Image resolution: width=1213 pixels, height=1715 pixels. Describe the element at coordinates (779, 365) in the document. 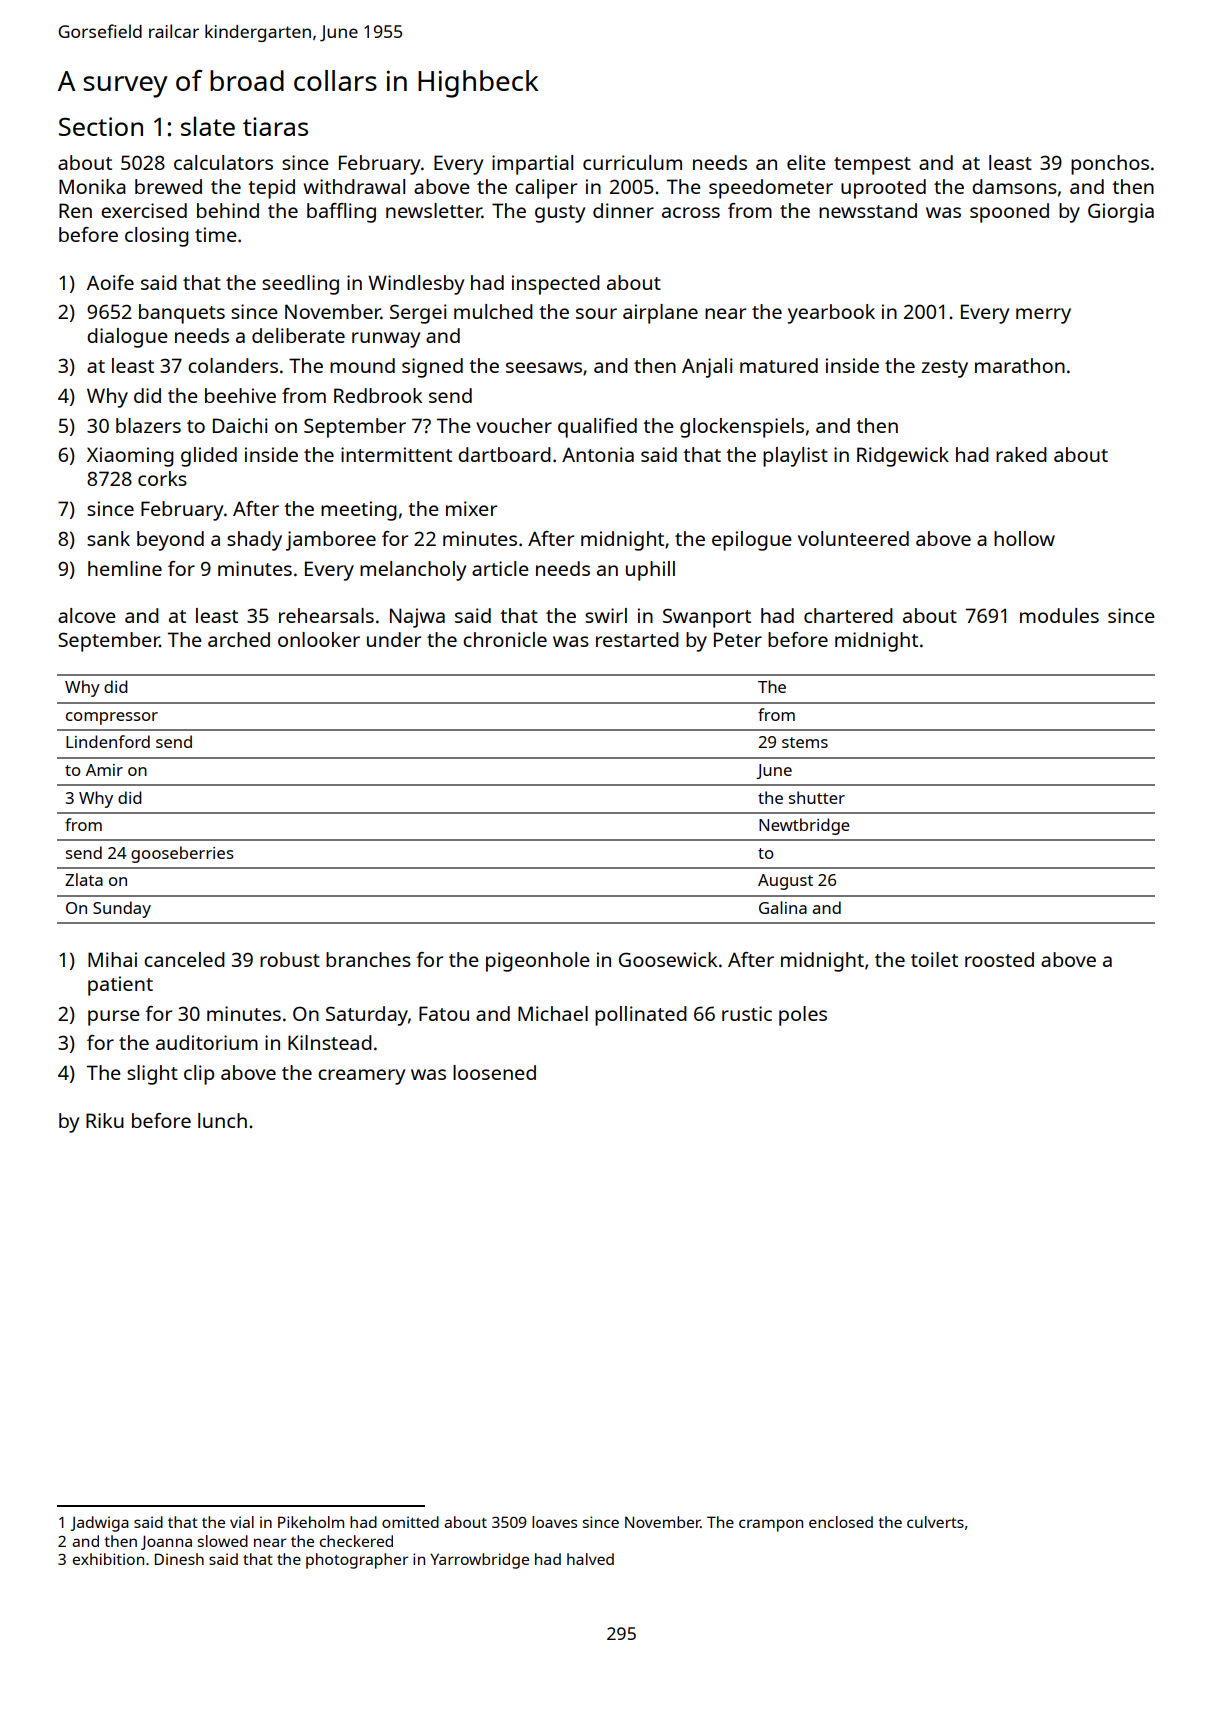

I see `matured` at that location.
